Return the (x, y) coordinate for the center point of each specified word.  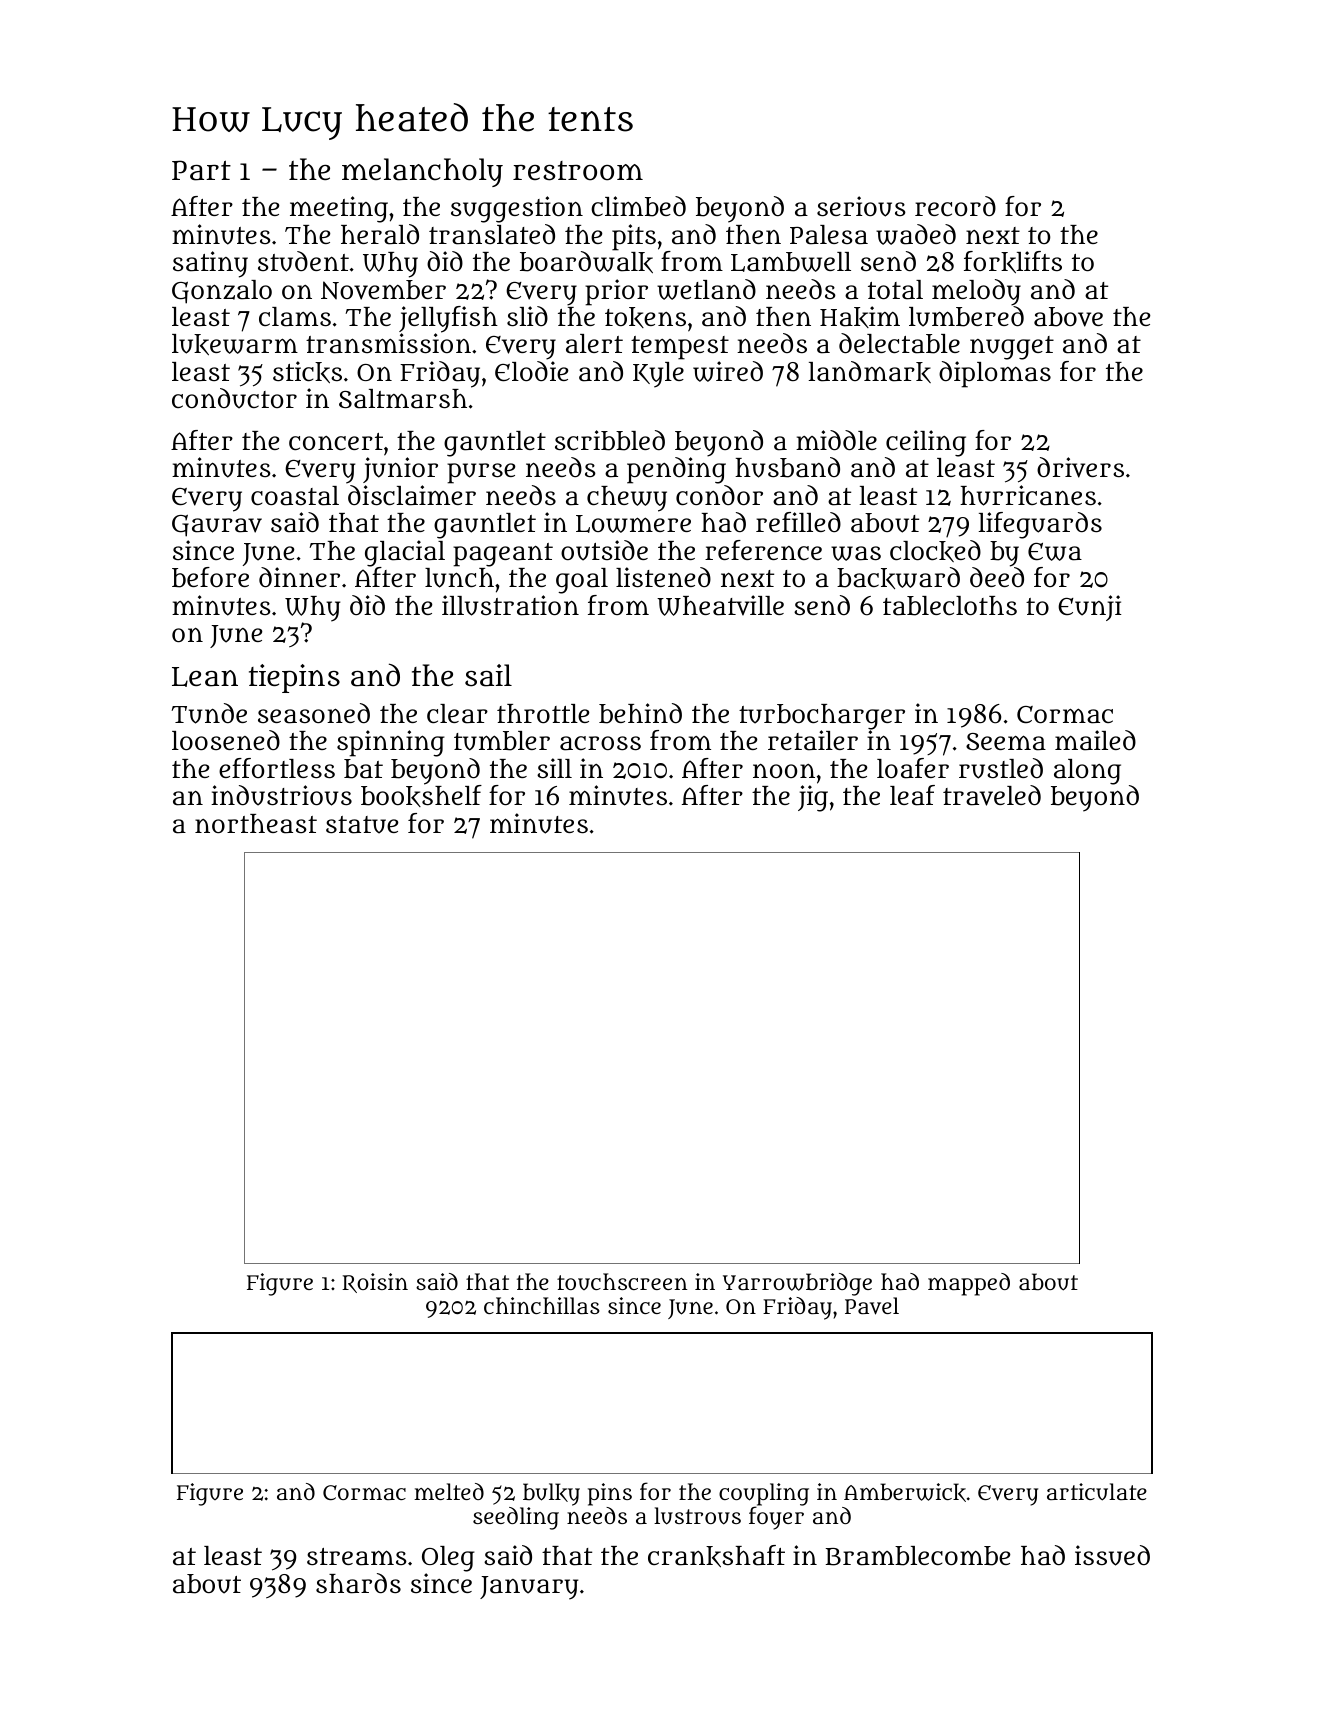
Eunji (1089, 608)
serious (861, 206)
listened (663, 577)
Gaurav (217, 526)
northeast (256, 824)
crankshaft (716, 1556)
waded (916, 234)
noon (784, 770)
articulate (1097, 1492)
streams (357, 1557)
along (1087, 772)
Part (201, 170)
